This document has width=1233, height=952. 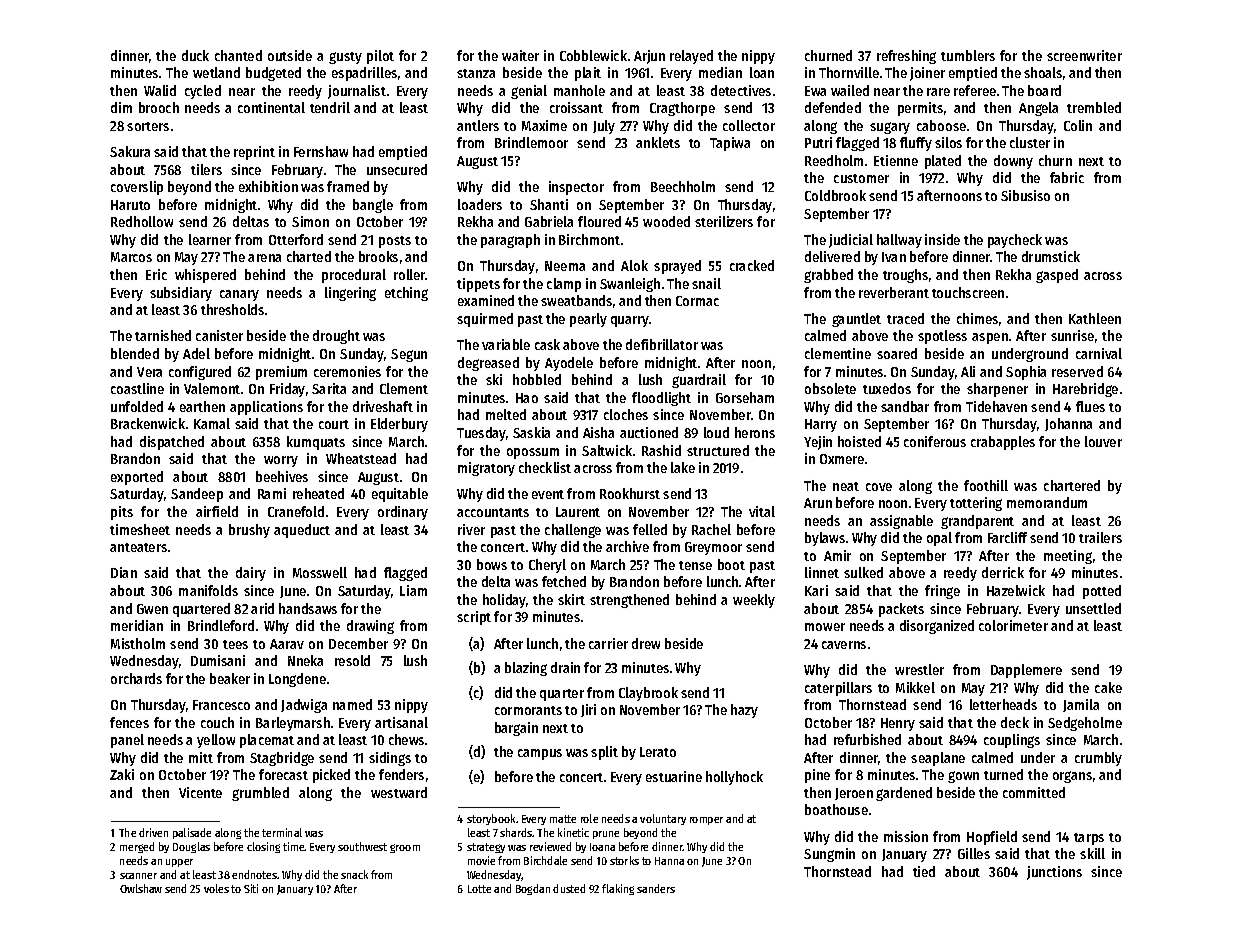 I want to click on Kathleen, so click(x=1095, y=318).
